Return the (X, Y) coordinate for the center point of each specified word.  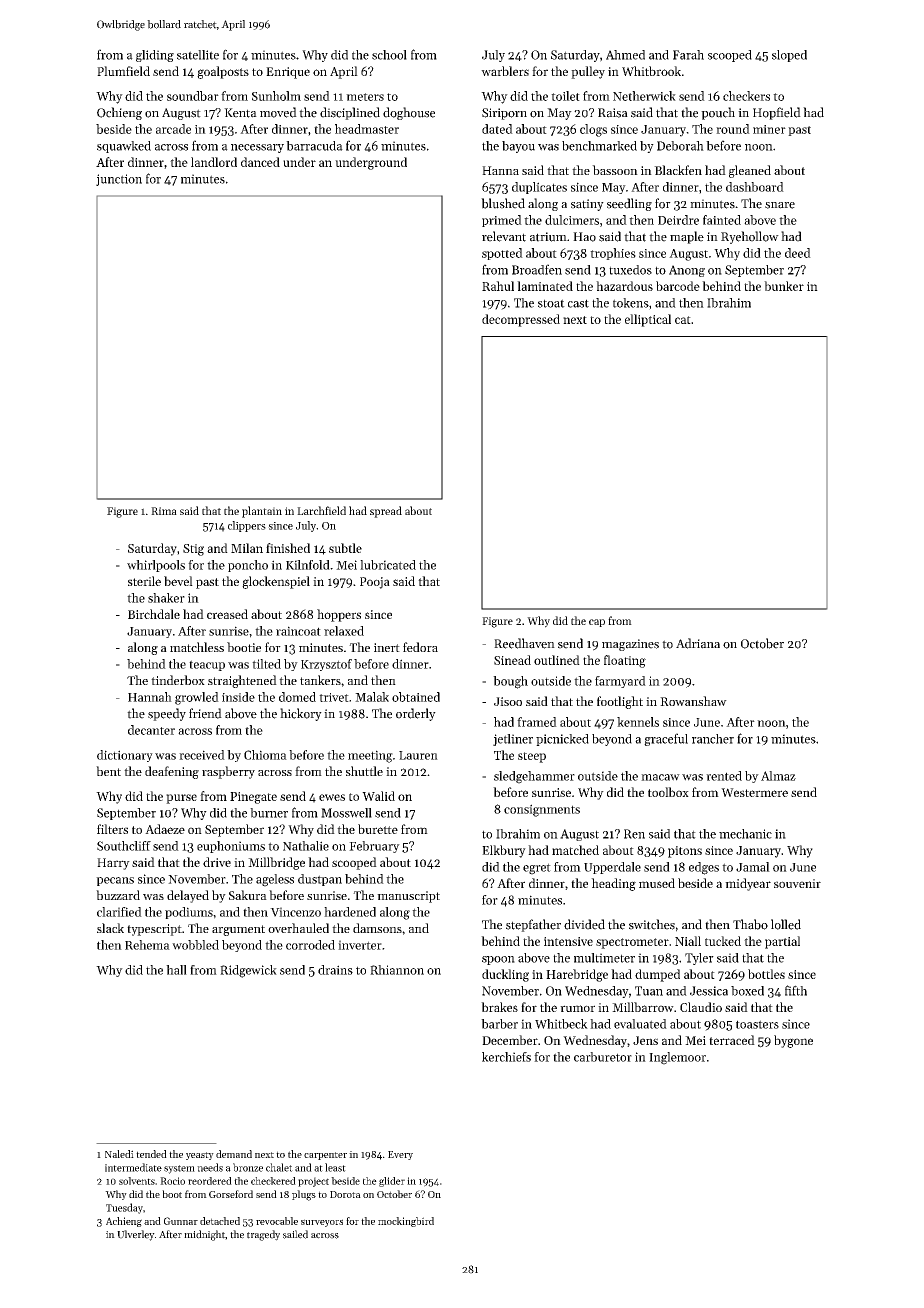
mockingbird (406, 1222)
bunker (784, 286)
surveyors (322, 1223)
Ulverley (136, 1235)
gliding (155, 56)
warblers (505, 71)
